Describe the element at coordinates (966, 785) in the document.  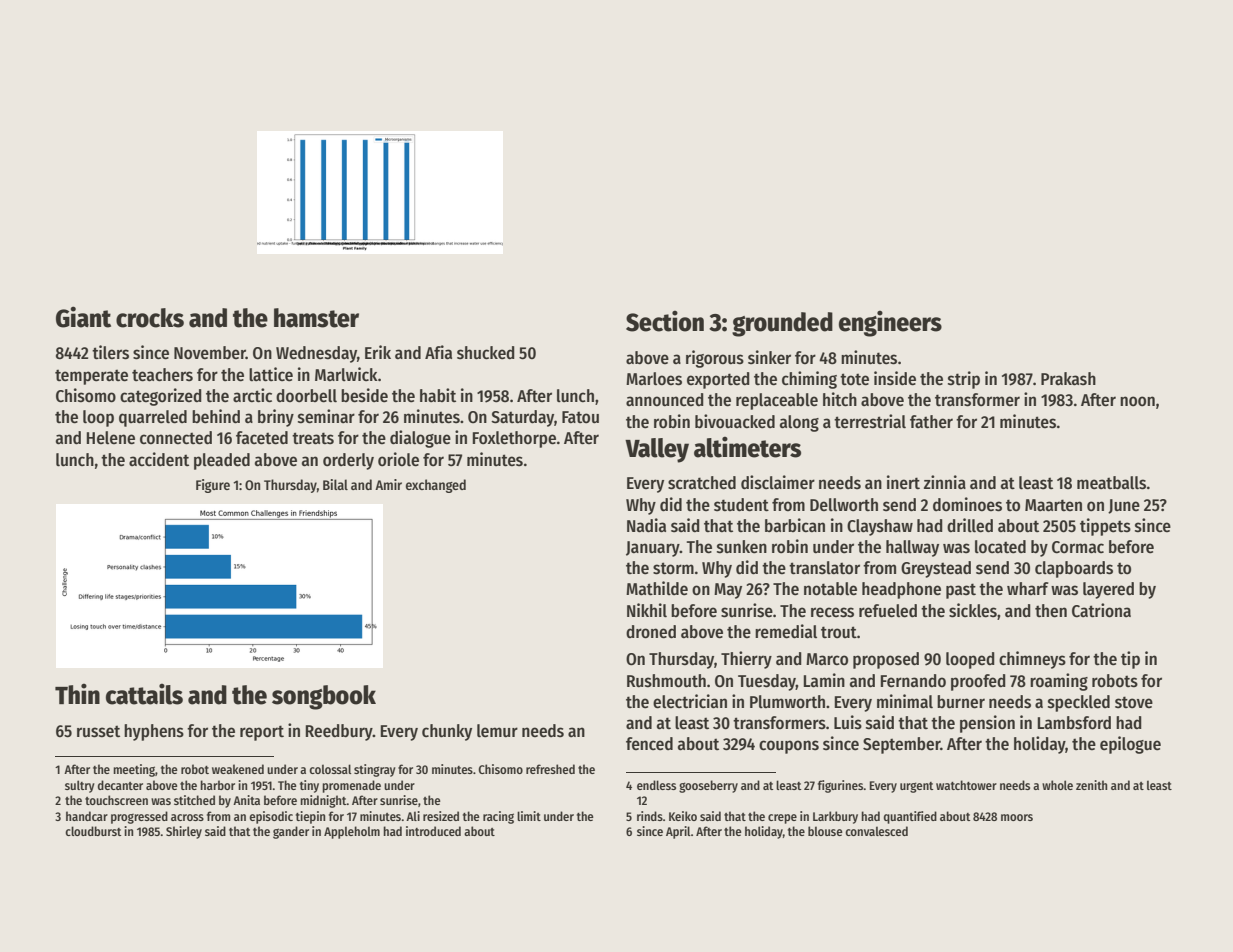
I see `watchtower` at that location.
